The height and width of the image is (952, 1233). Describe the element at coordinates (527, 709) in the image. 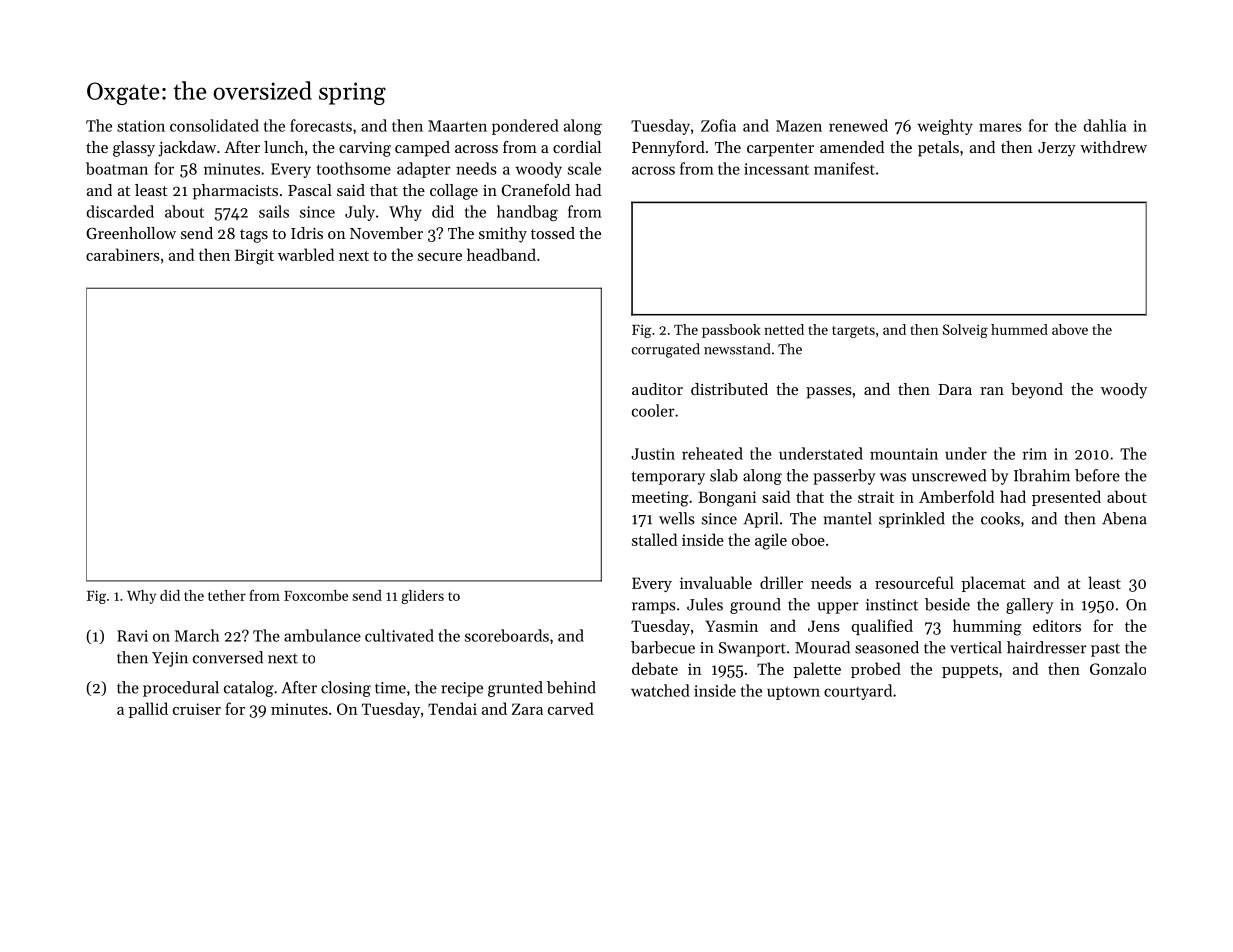

I see `Zara` at that location.
